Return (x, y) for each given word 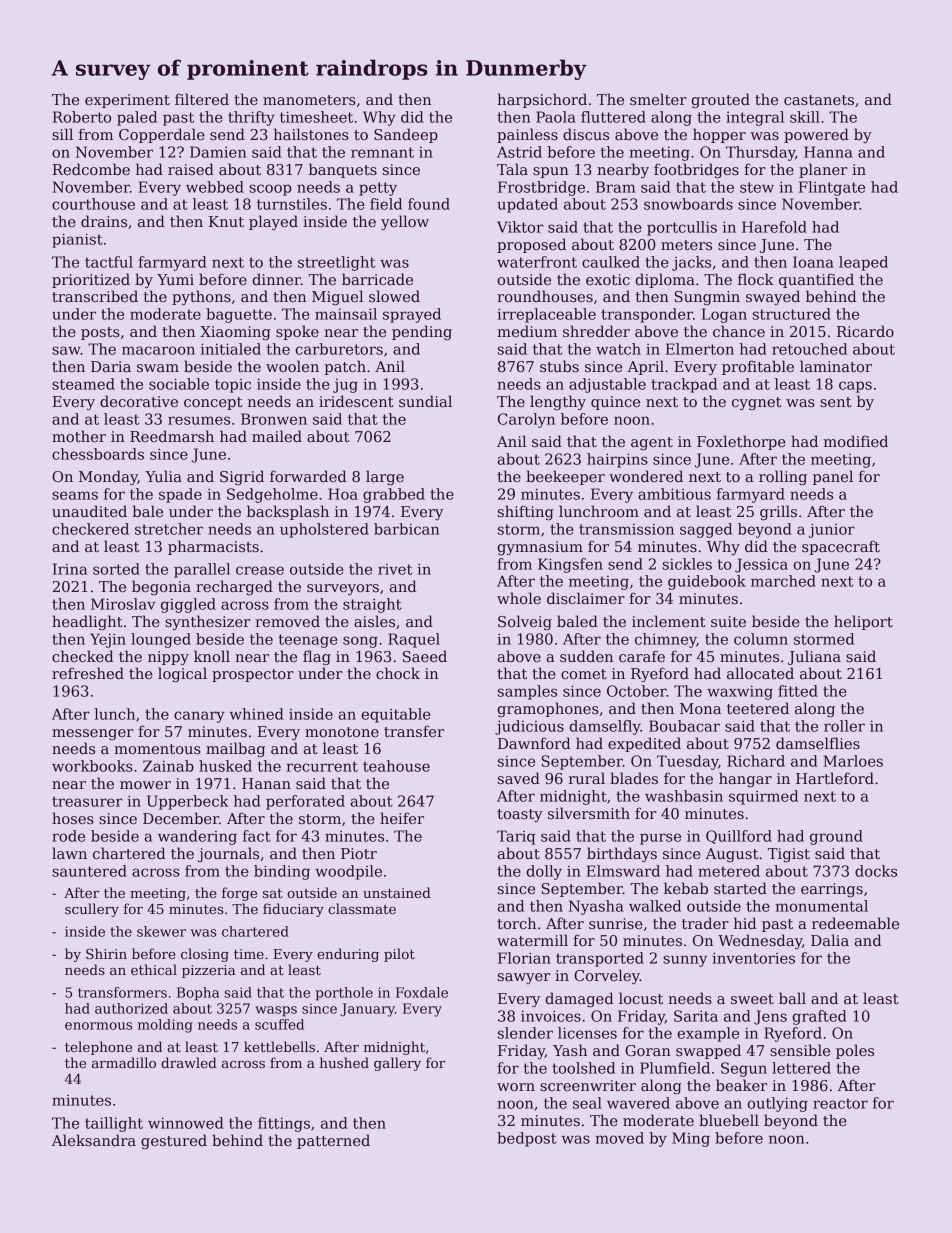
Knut (226, 221)
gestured (174, 1141)
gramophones (548, 709)
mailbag (235, 749)
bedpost (527, 1139)
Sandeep (406, 135)
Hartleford (835, 778)
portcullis (682, 228)
